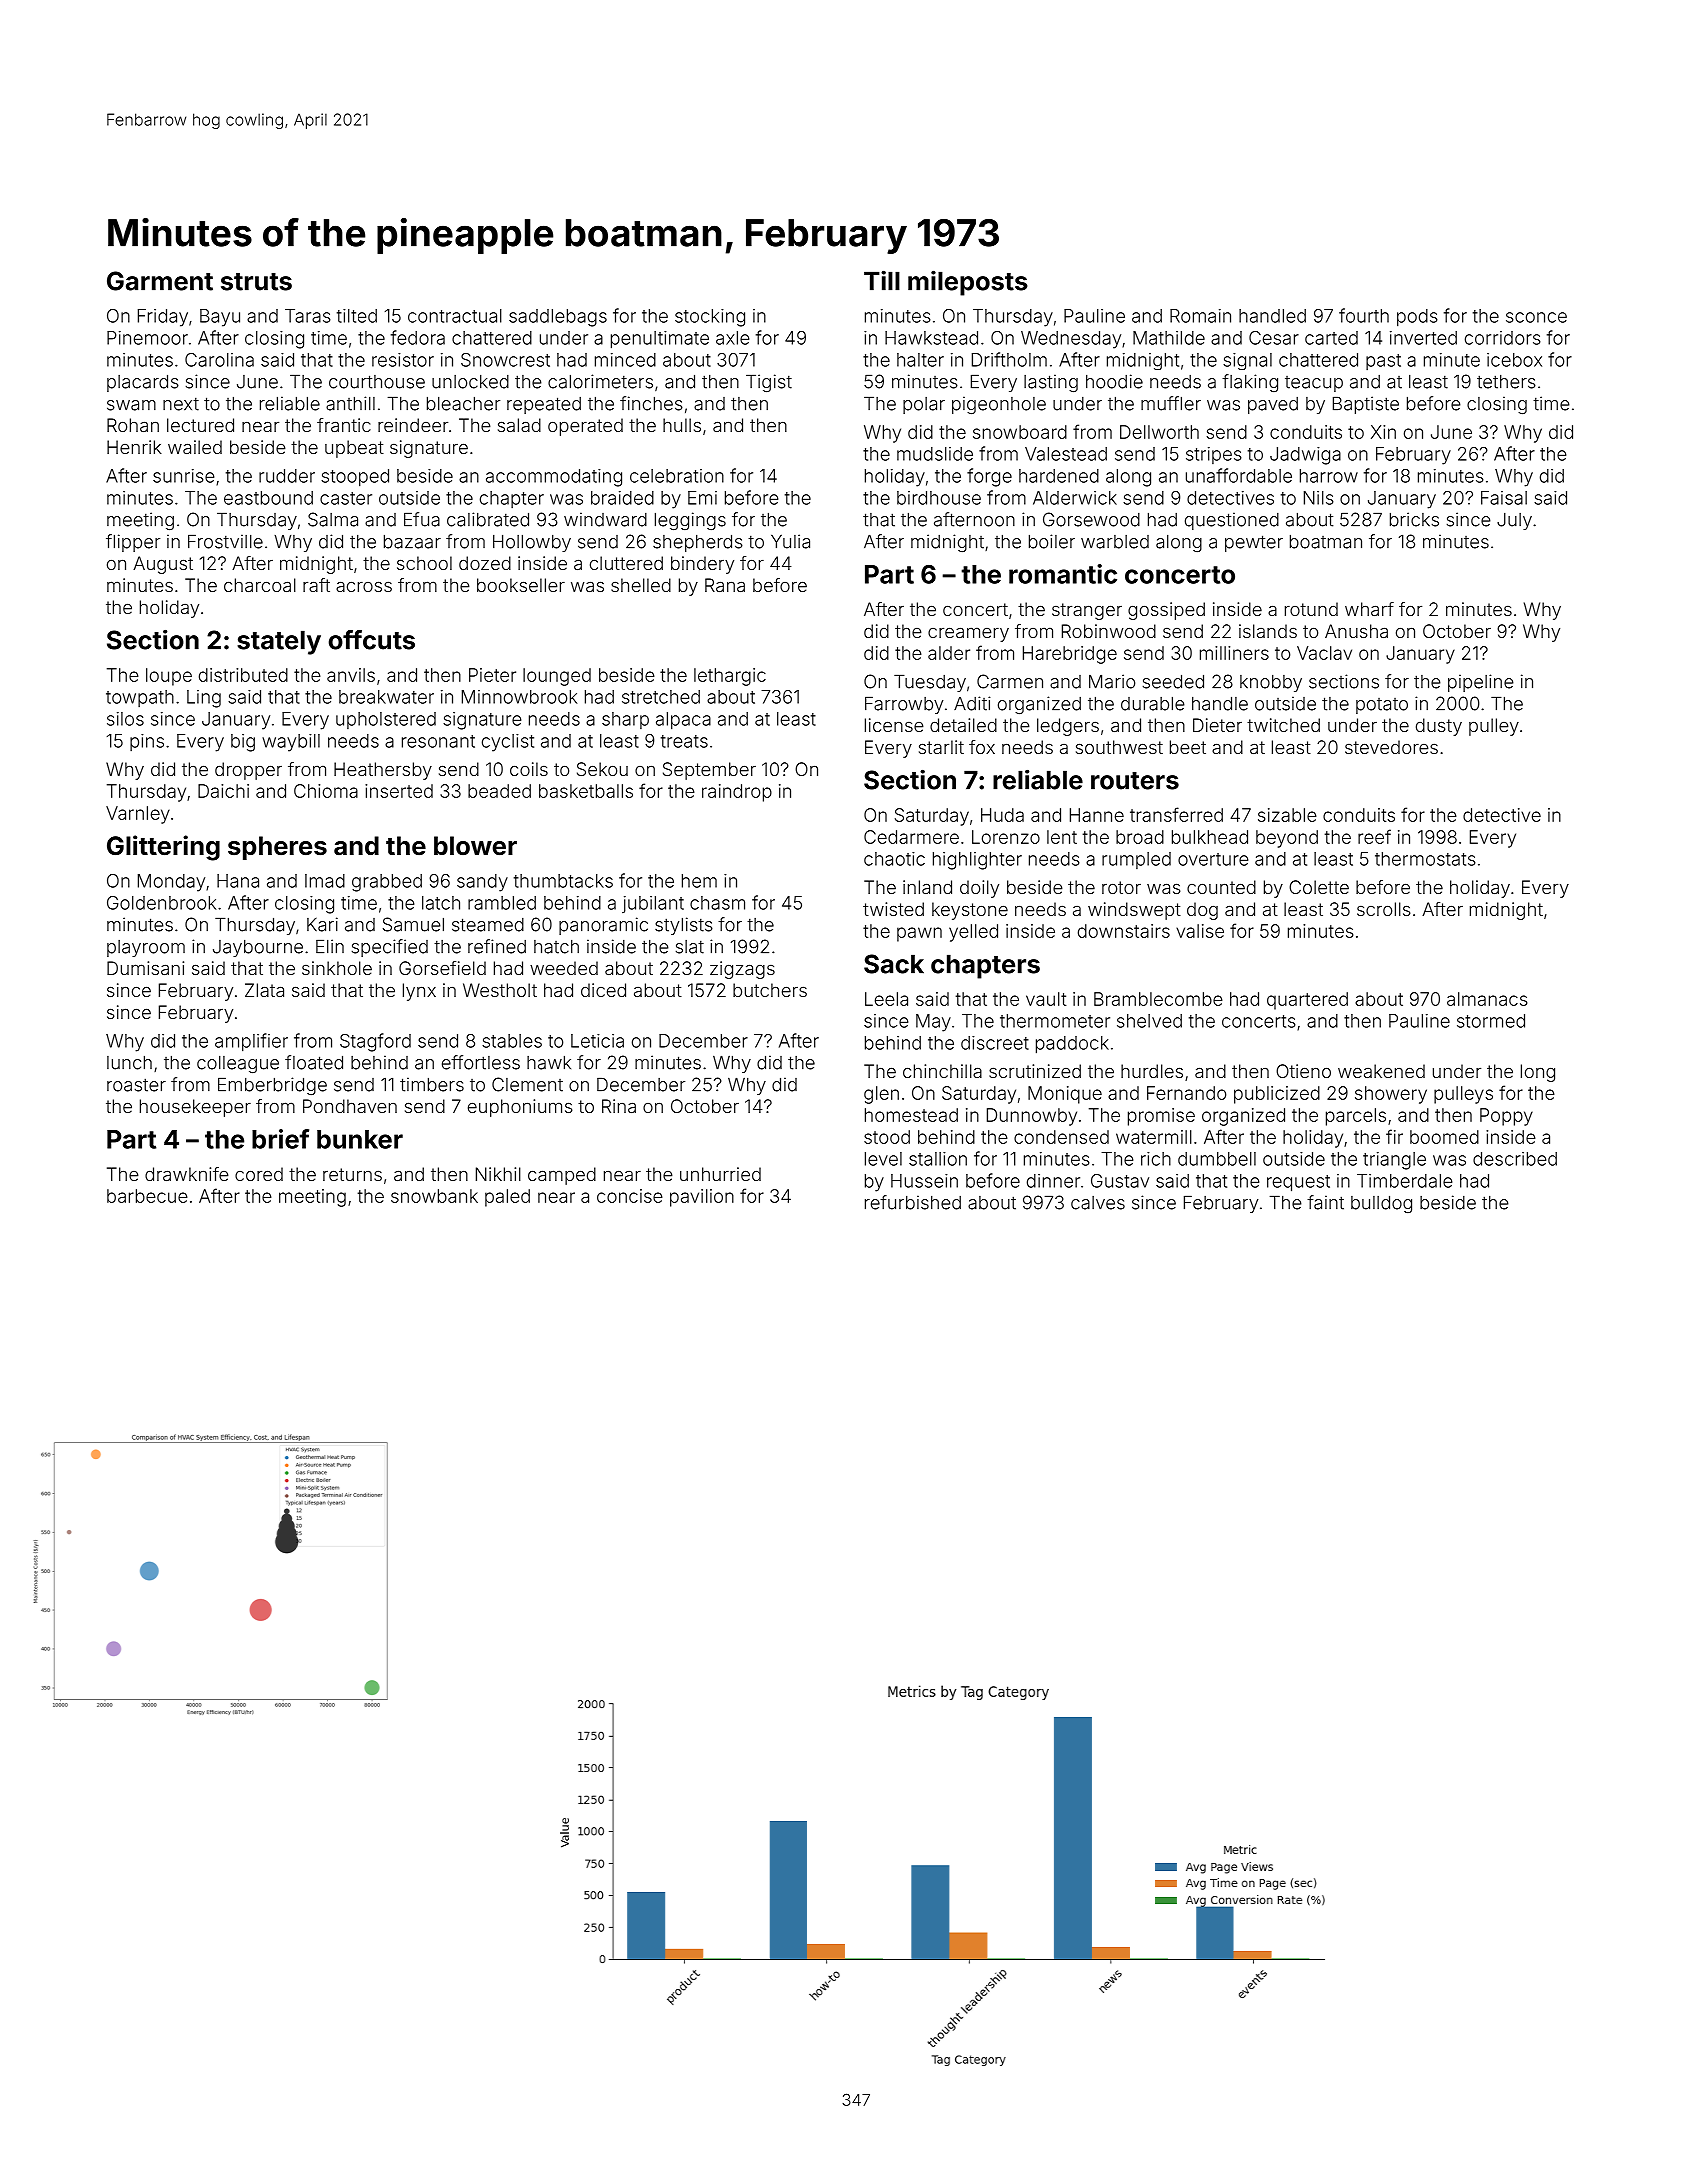 The image size is (1683, 2178). I want to click on bookseller, so click(521, 585).
